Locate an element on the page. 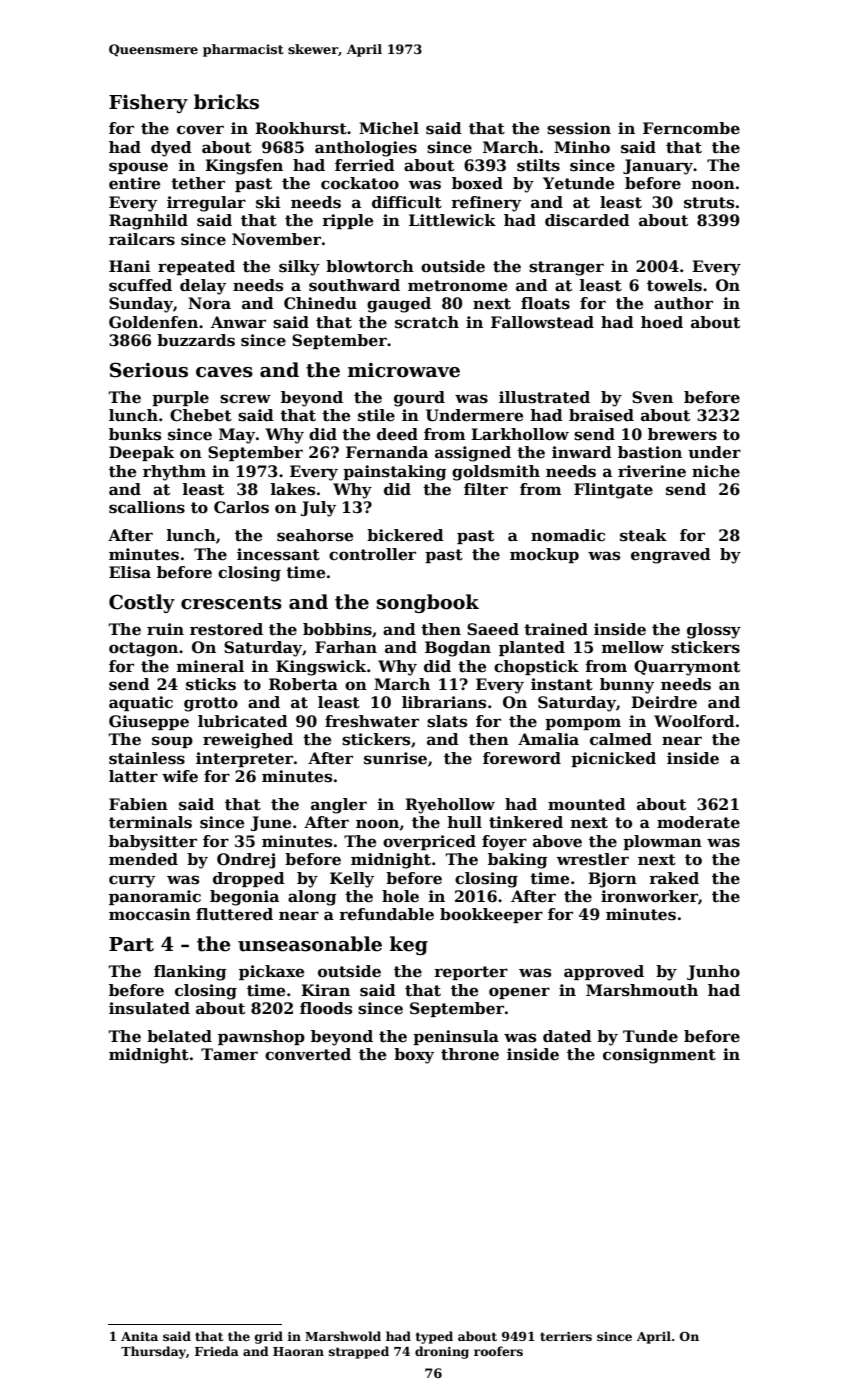  chopstick is located at coordinates (536, 667).
